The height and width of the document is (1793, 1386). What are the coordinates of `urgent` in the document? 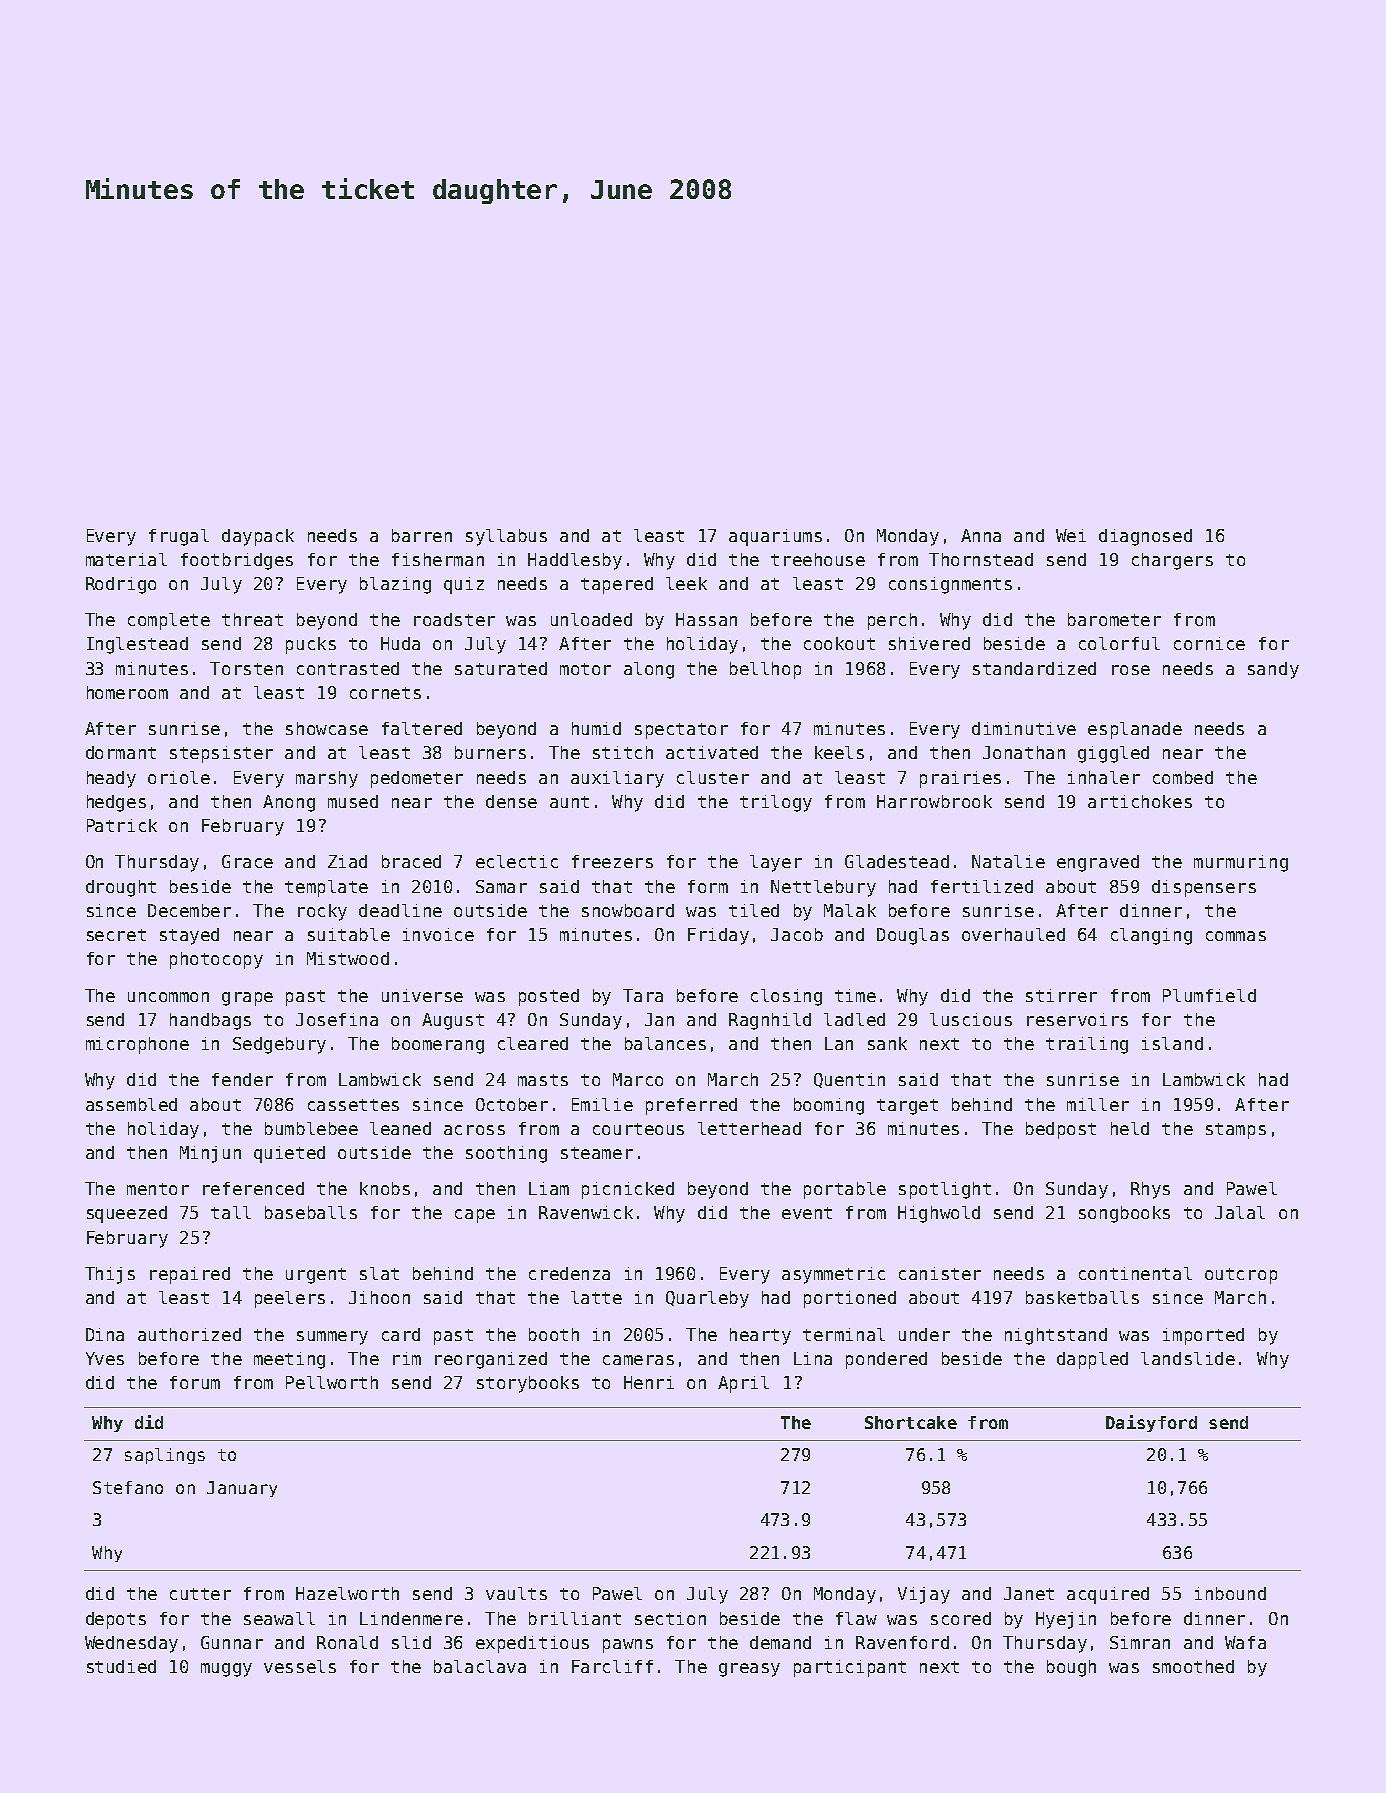 It's located at (316, 1276).
